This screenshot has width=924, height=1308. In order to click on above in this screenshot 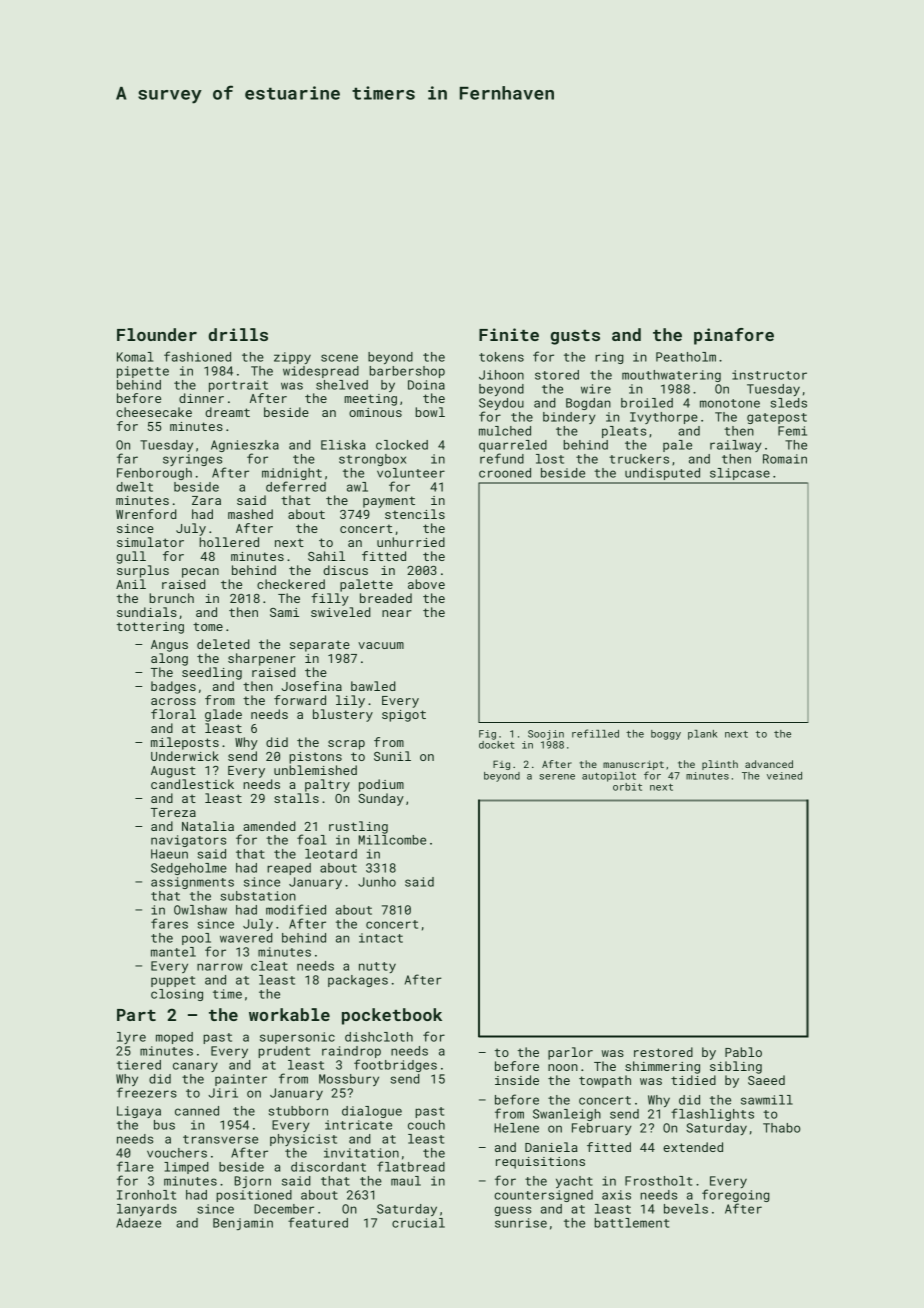, I will do `click(426, 584)`.
